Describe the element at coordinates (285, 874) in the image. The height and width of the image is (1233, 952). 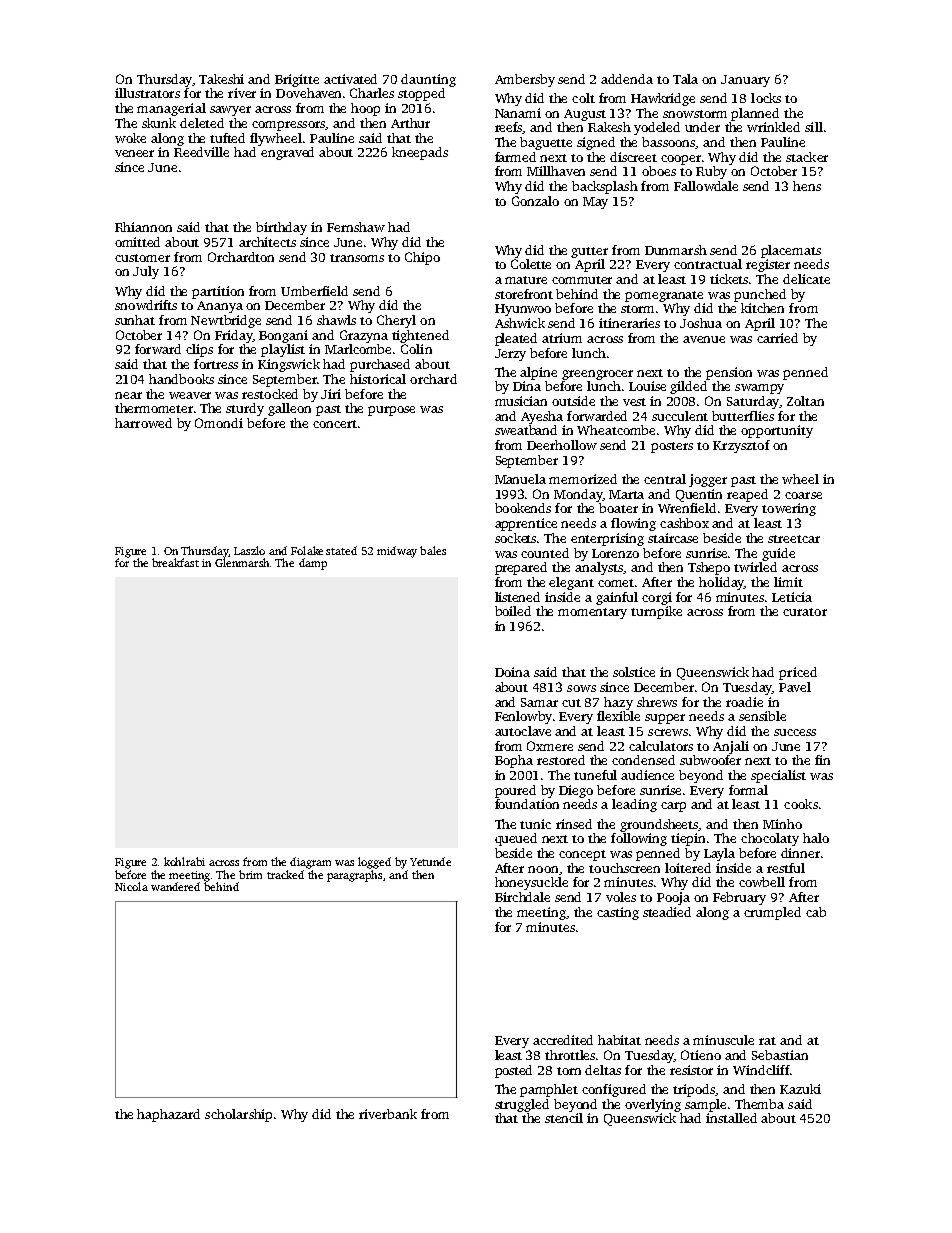
I see `tracked` at that location.
